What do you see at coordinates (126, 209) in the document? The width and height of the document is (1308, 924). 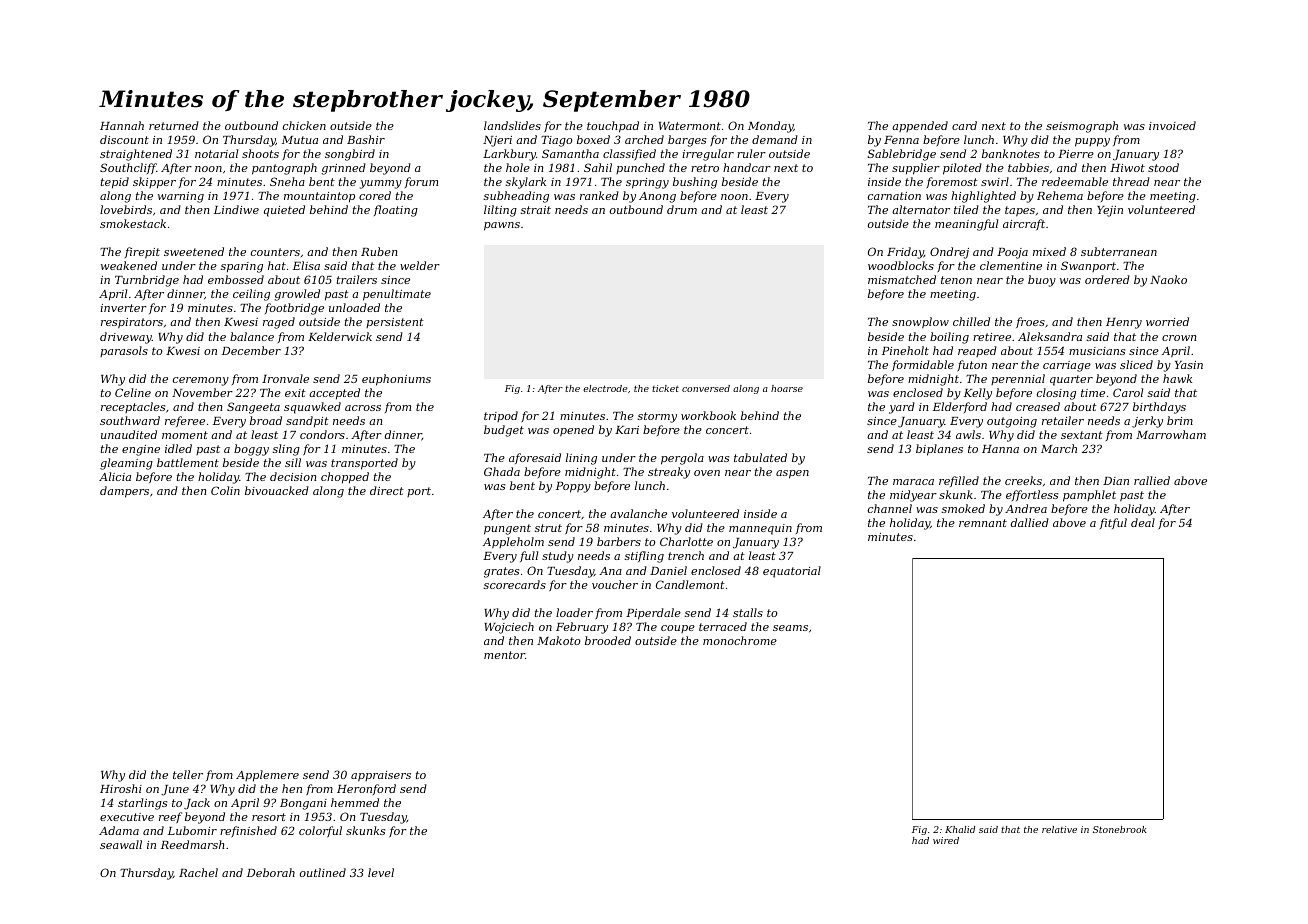 I see `lovebirds` at bounding box center [126, 209].
